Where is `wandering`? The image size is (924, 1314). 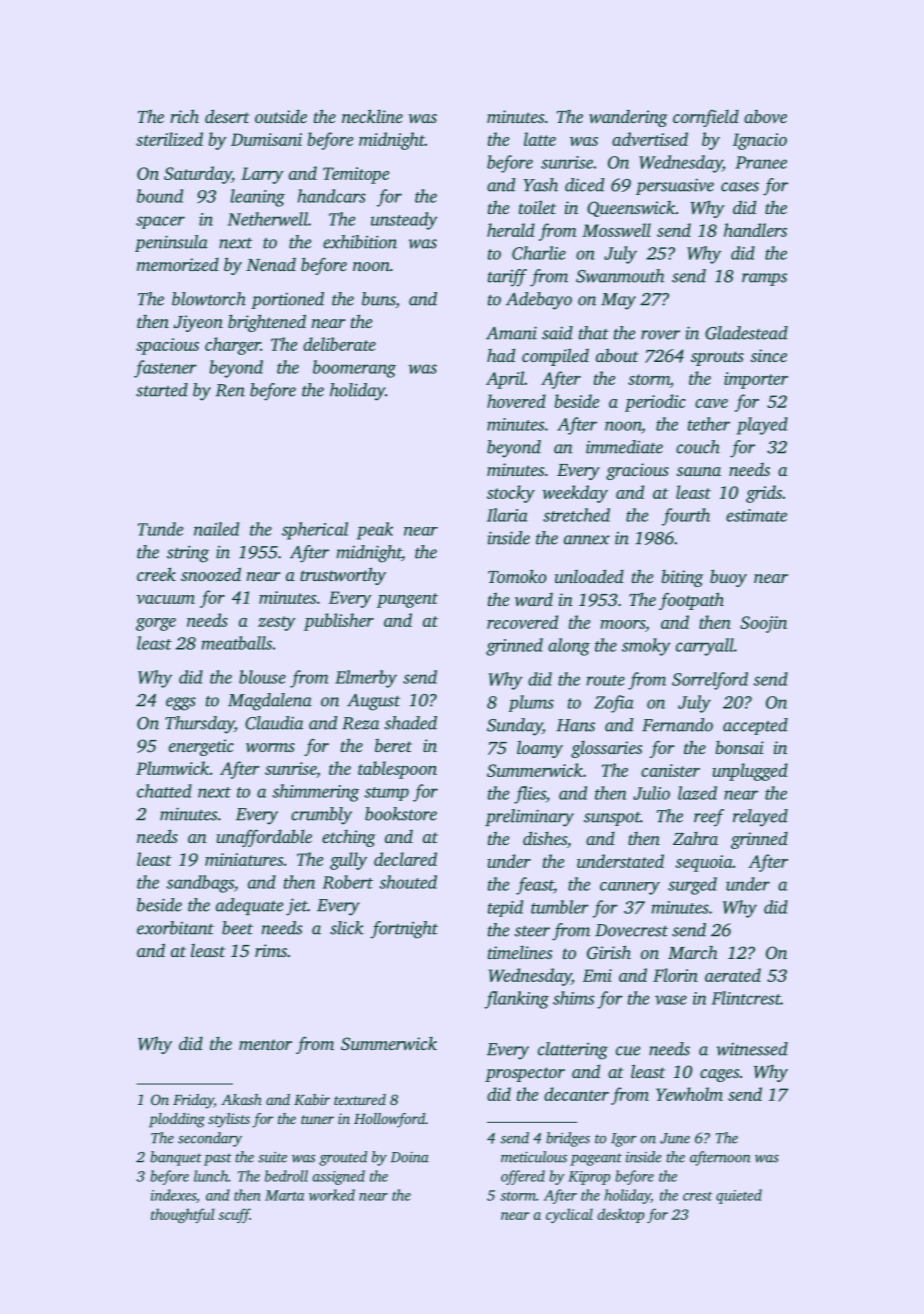 wandering is located at coordinates (628, 118).
